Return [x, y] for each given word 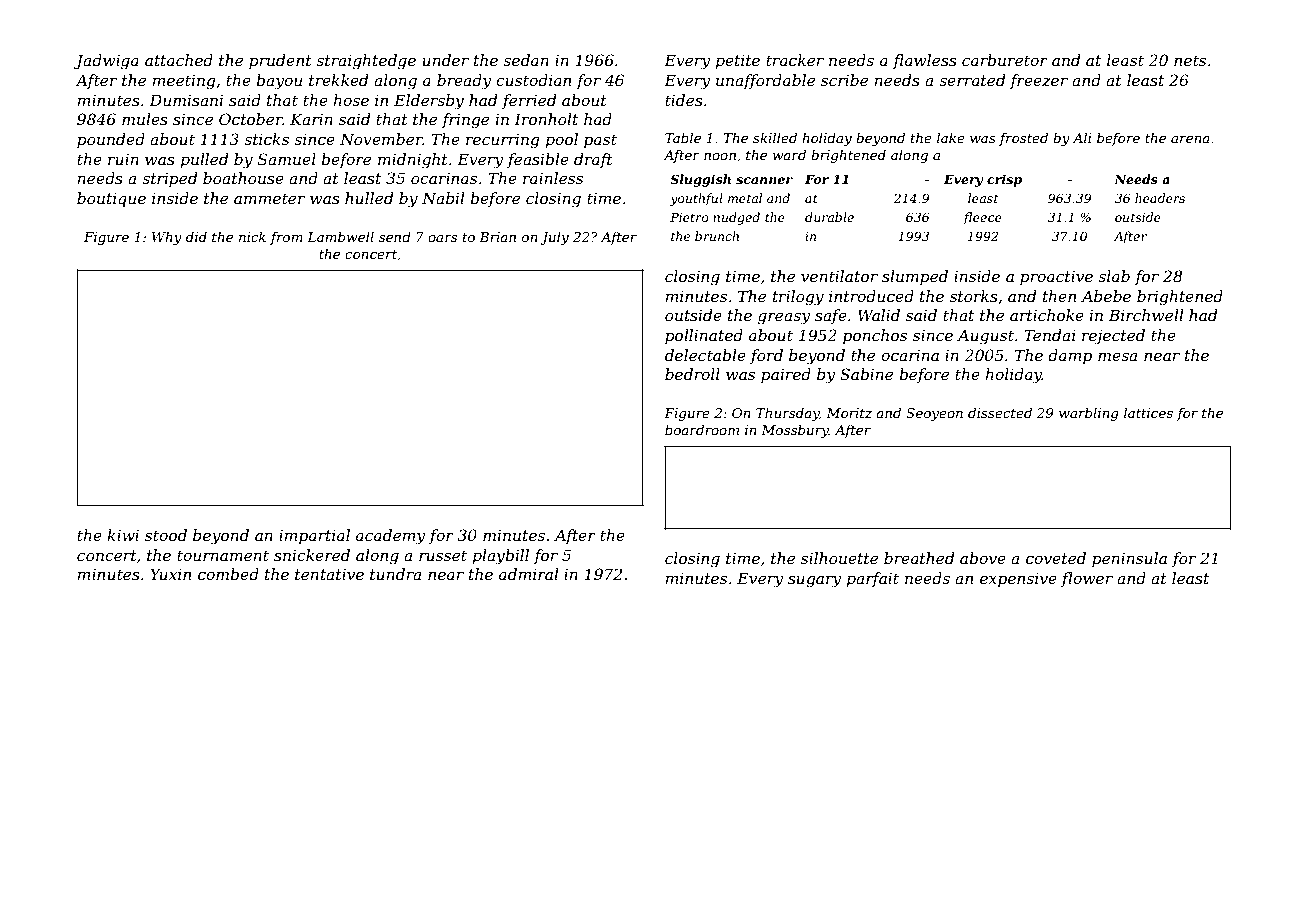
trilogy [798, 298]
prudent [280, 61]
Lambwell [340, 236]
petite [737, 61]
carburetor [1005, 60]
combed [228, 574]
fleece [982, 218]
